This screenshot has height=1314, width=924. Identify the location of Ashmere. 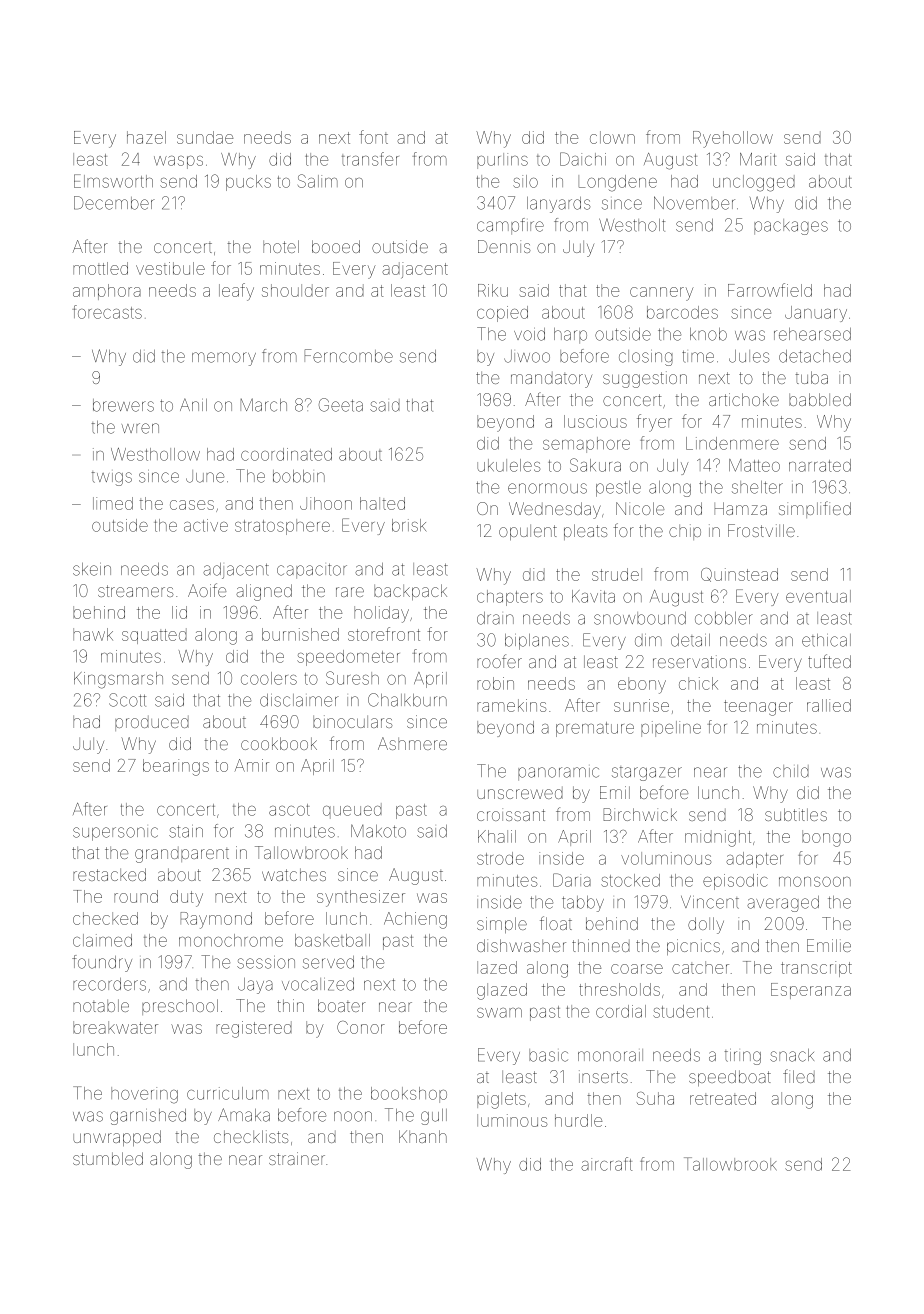
(412, 743).
